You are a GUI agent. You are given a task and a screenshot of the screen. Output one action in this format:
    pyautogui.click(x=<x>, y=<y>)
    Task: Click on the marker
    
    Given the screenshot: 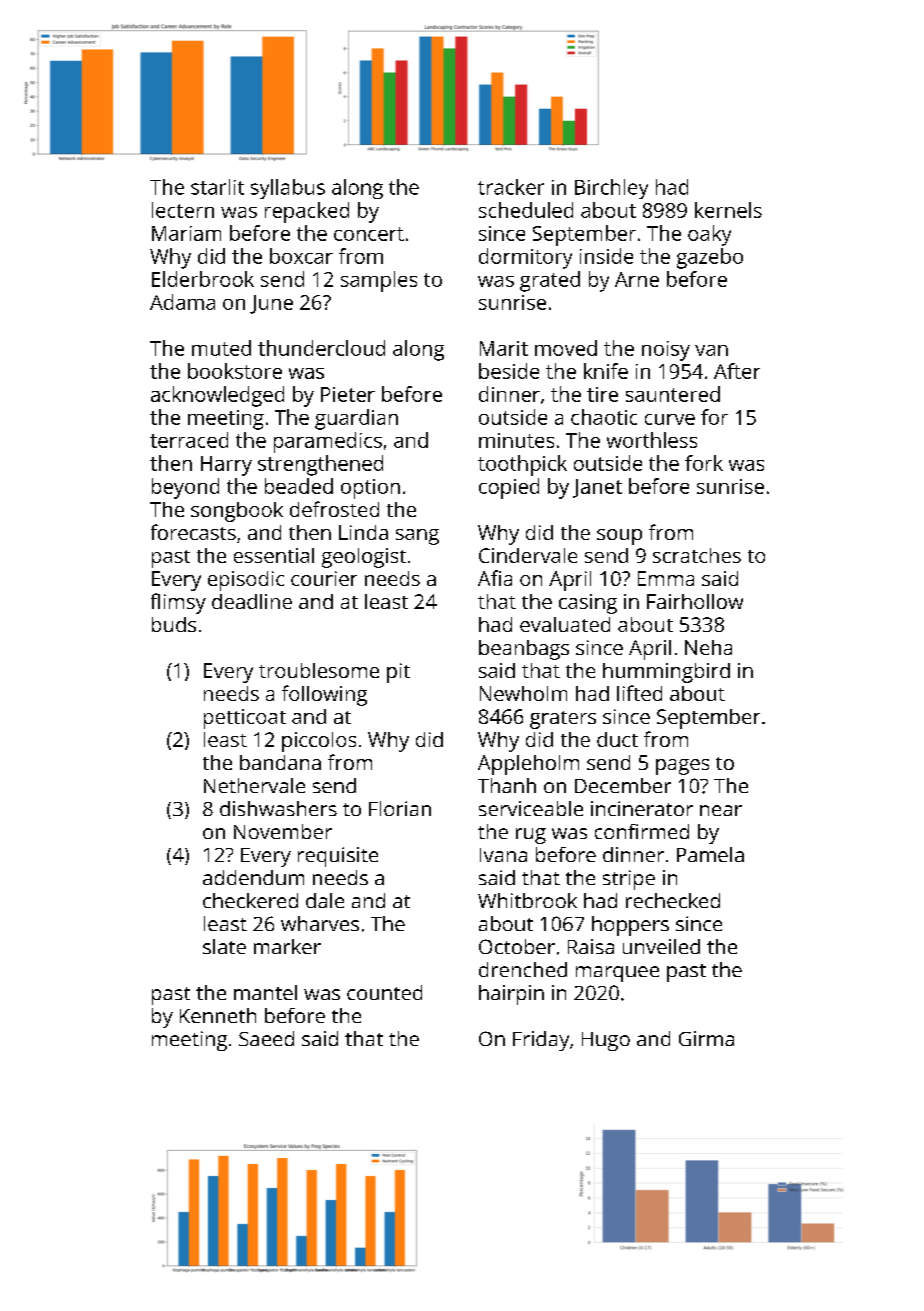 What is the action you would take?
    pyautogui.click(x=287, y=946)
